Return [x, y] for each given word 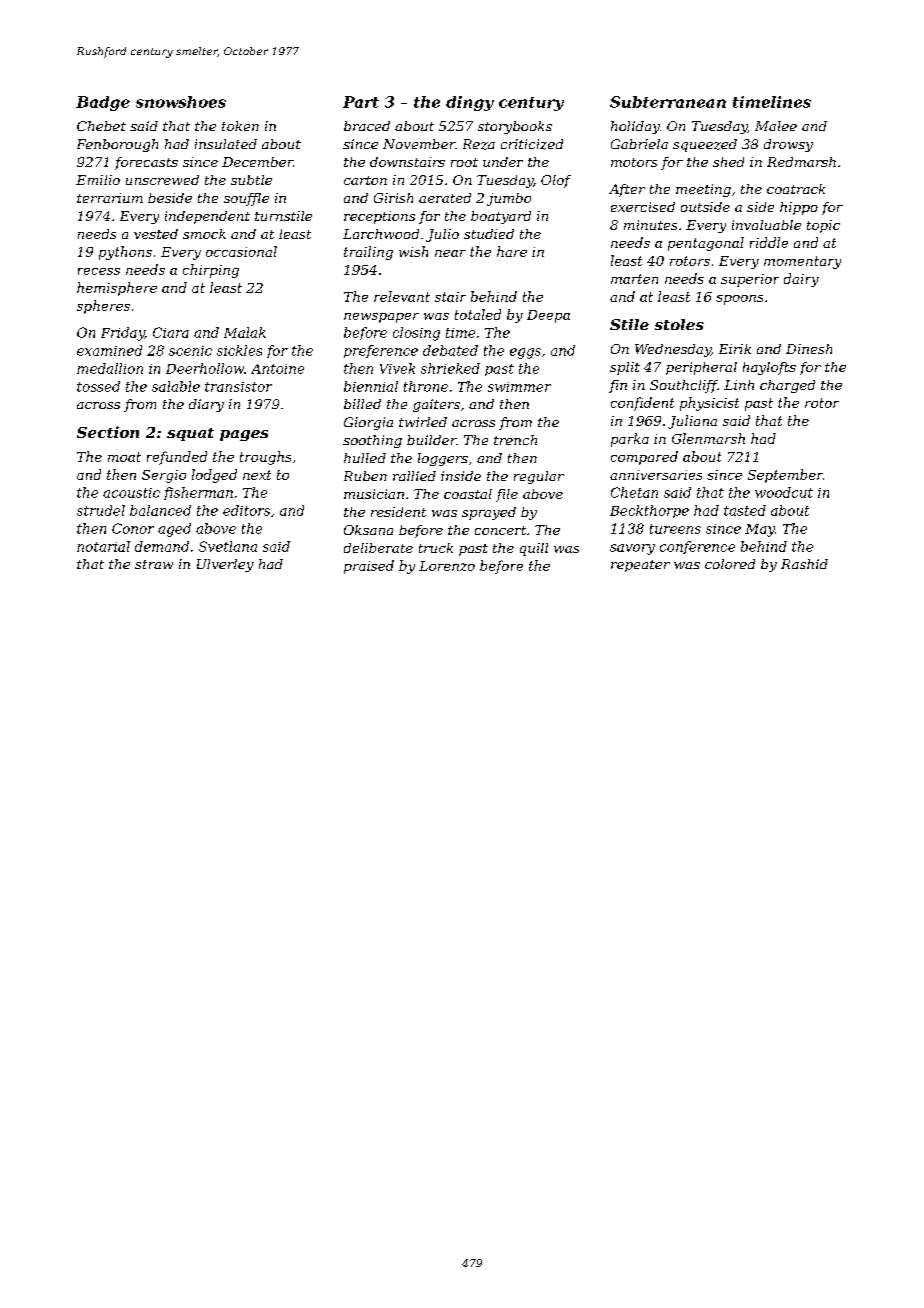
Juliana [692, 422]
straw [154, 564]
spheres [103, 307]
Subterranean [668, 102]
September [785, 476]
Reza [479, 144]
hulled [365, 458]
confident [642, 404]
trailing [368, 253]
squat [190, 434]
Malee [776, 126]
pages [244, 435]
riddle [769, 242]
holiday [635, 127]
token [240, 126]
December [257, 162]
